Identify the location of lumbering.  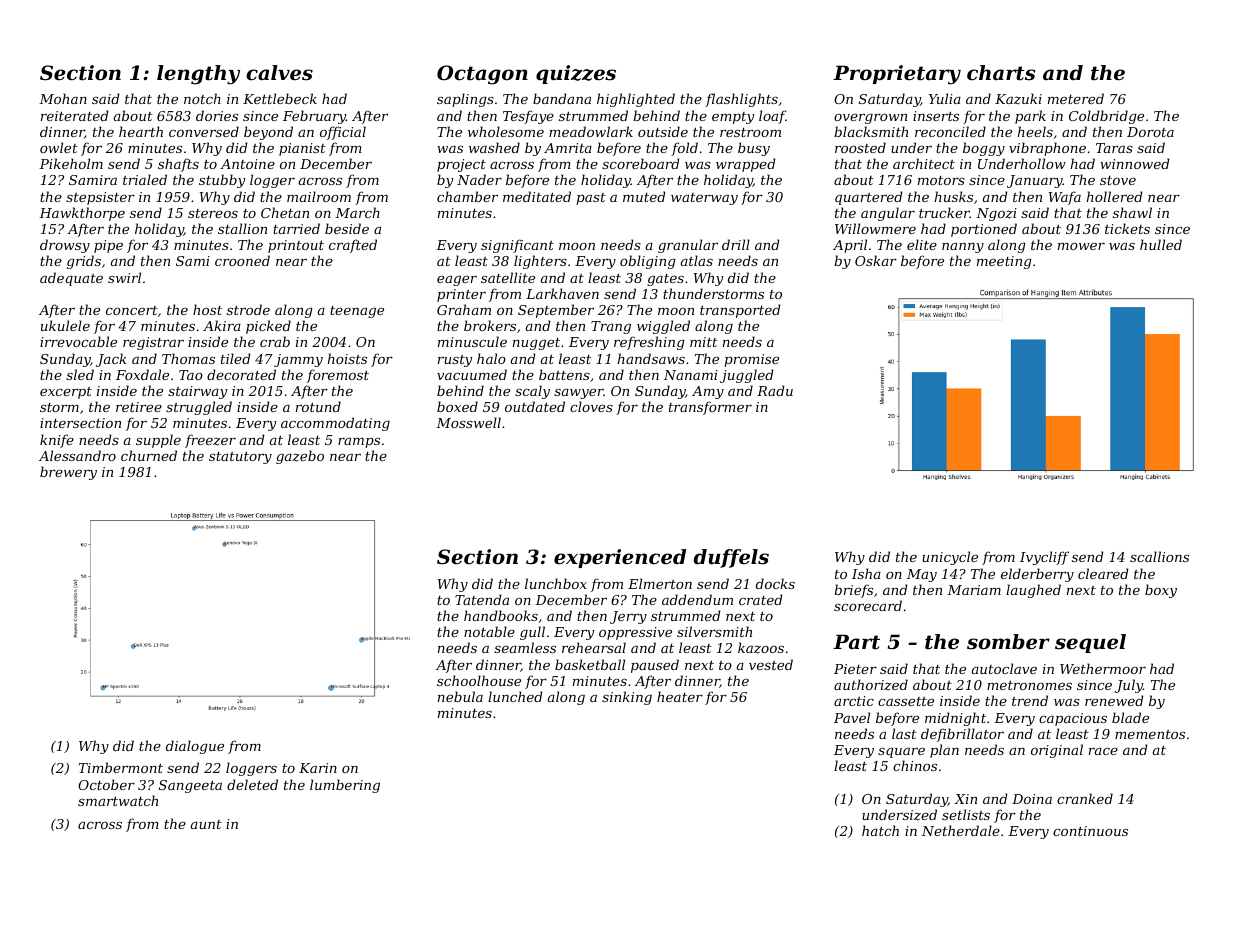
(345, 786).
